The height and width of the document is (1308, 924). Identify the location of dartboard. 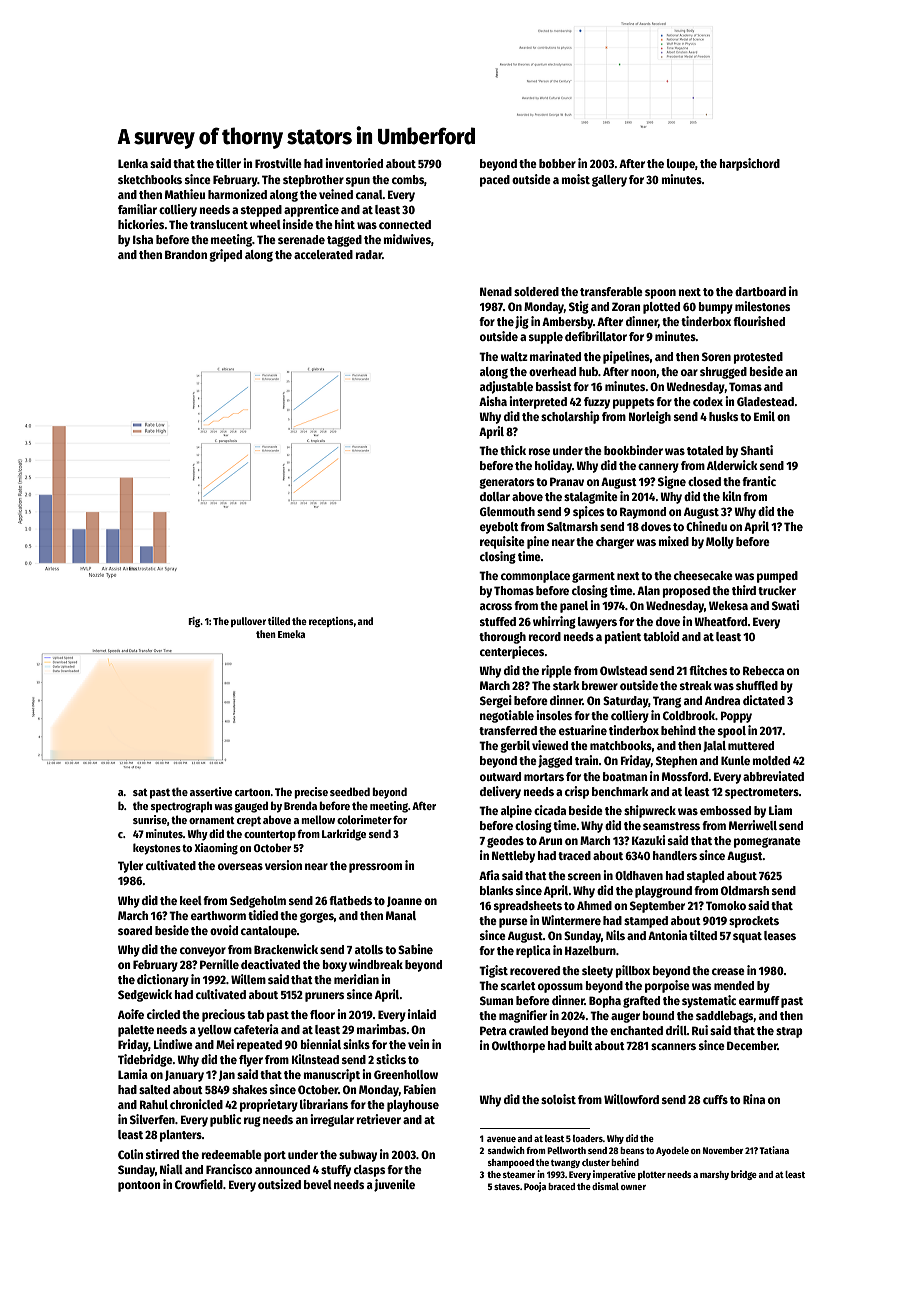
(760, 291).
